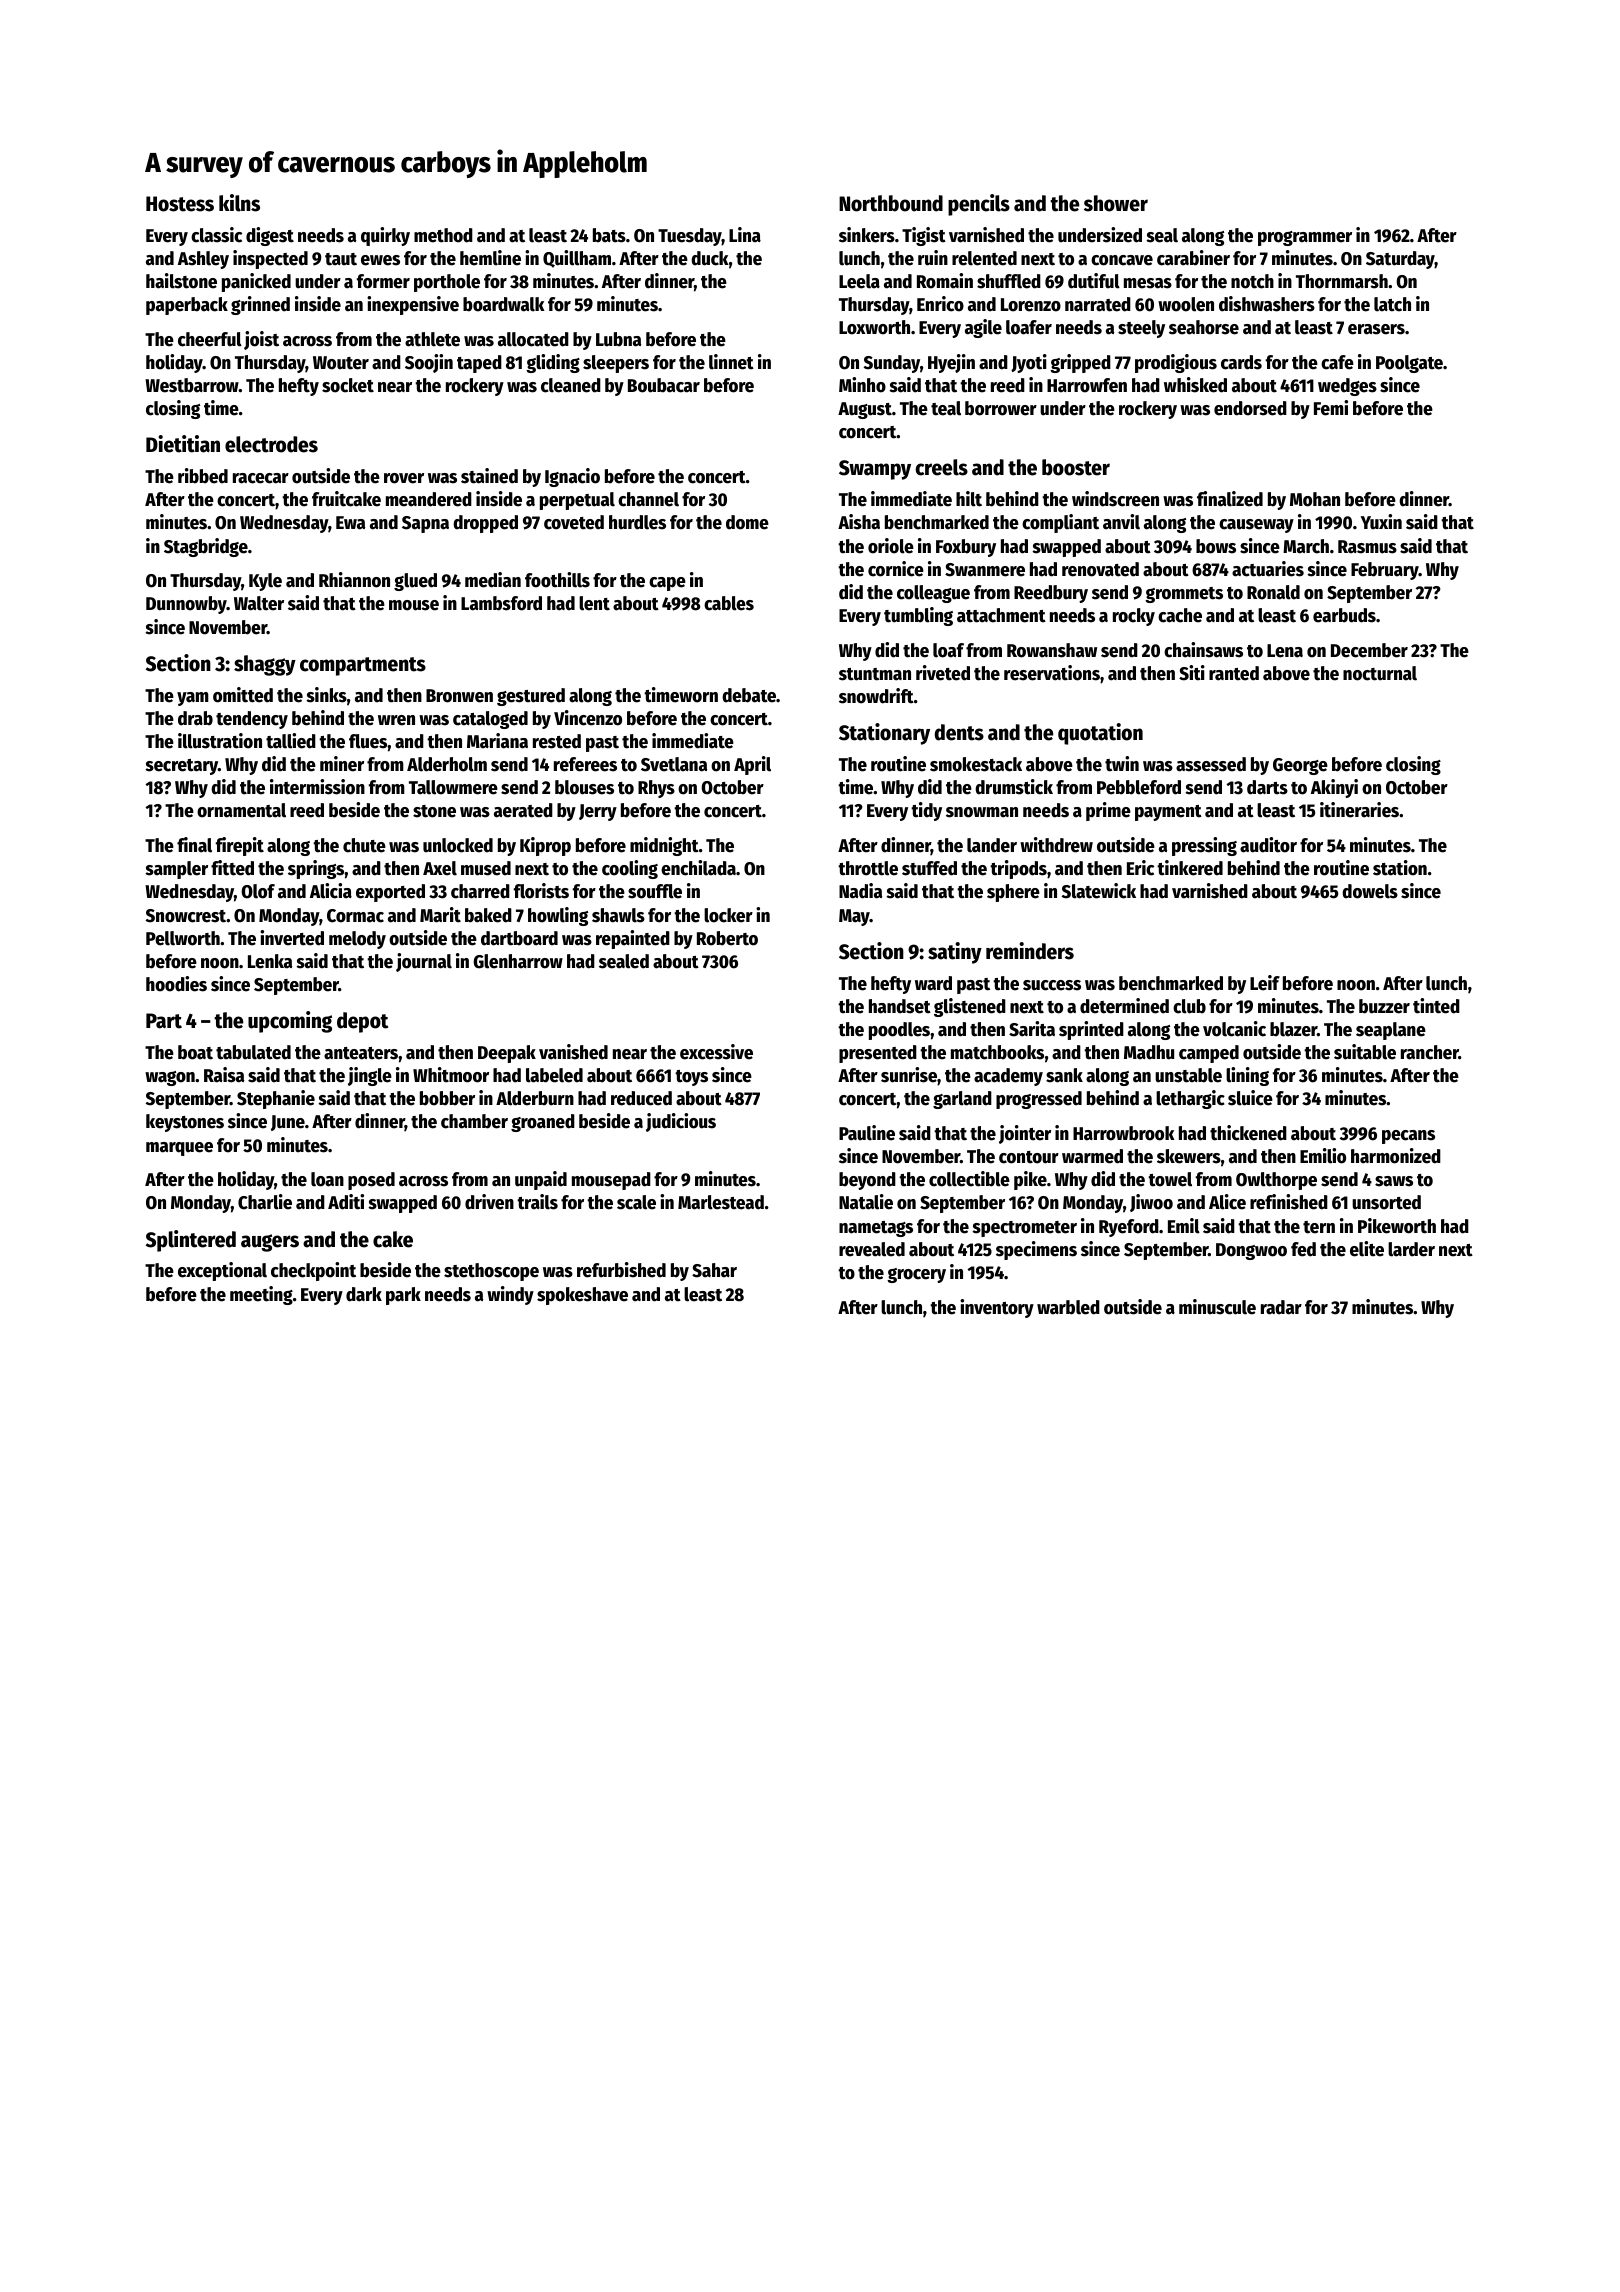 This screenshot has height=2292, width=1620. I want to click on dowels, so click(1370, 891).
